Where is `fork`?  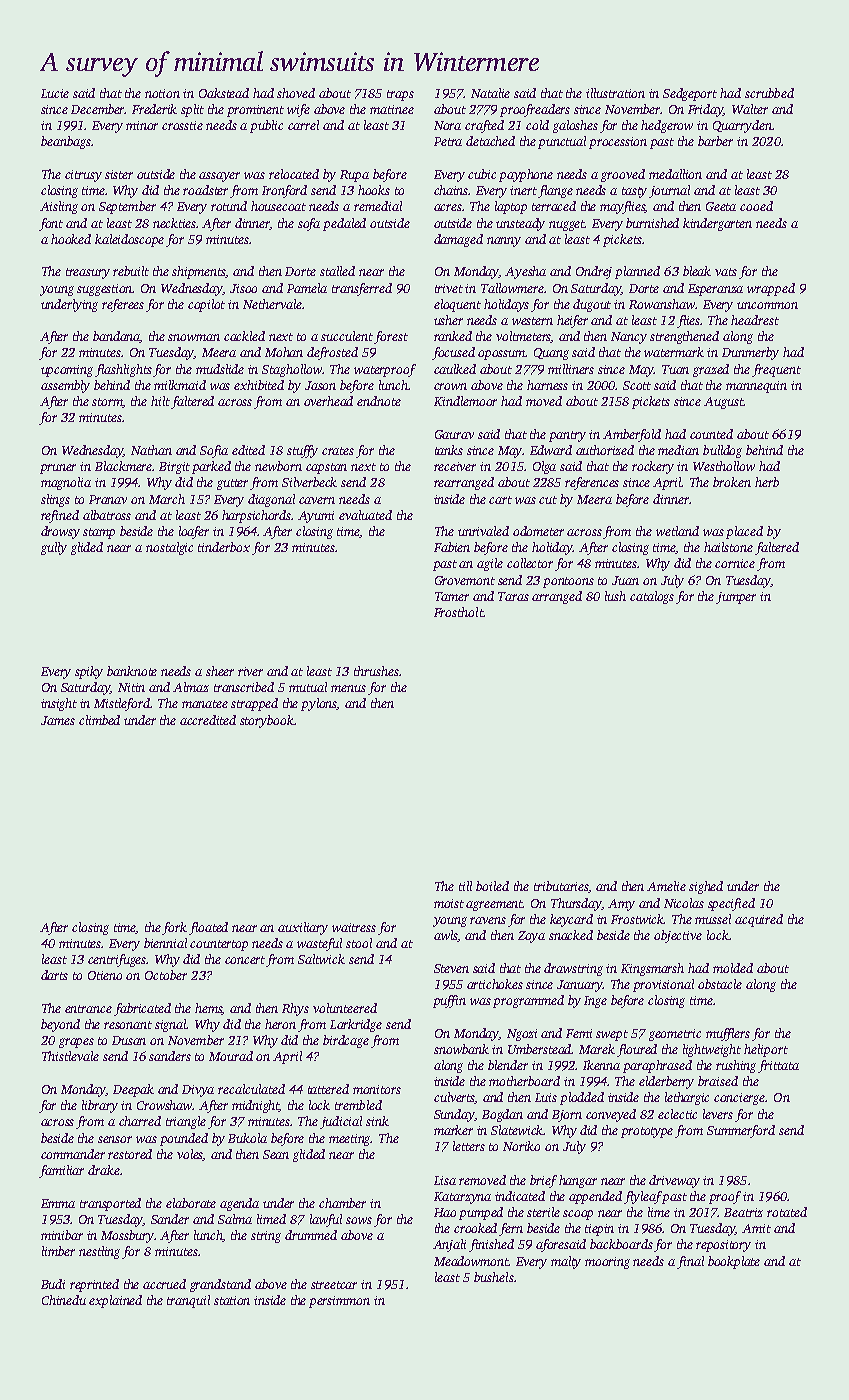 fork is located at coordinates (174, 928).
